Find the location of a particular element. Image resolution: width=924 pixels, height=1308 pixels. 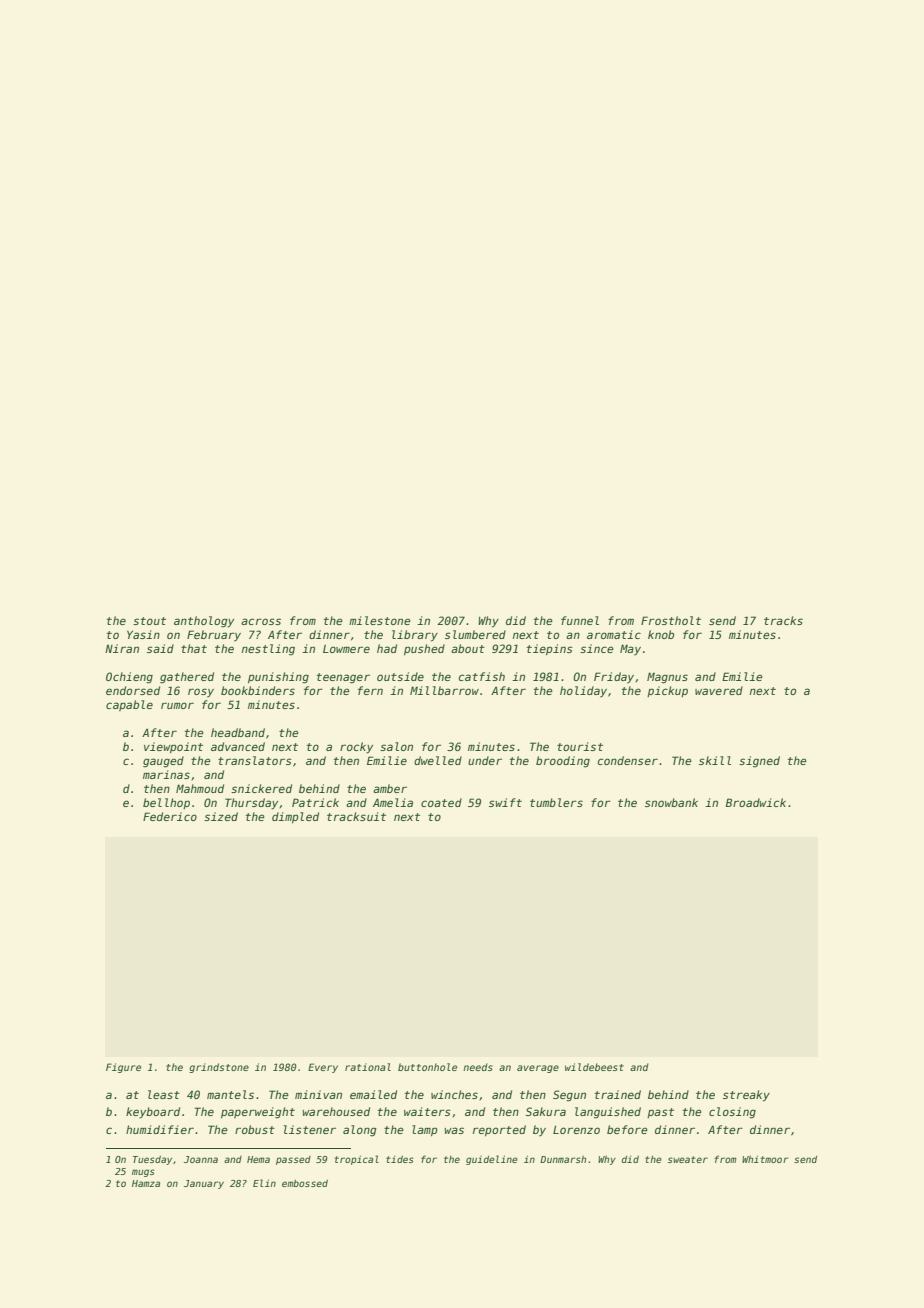

Frostholt is located at coordinates (671, 620).
